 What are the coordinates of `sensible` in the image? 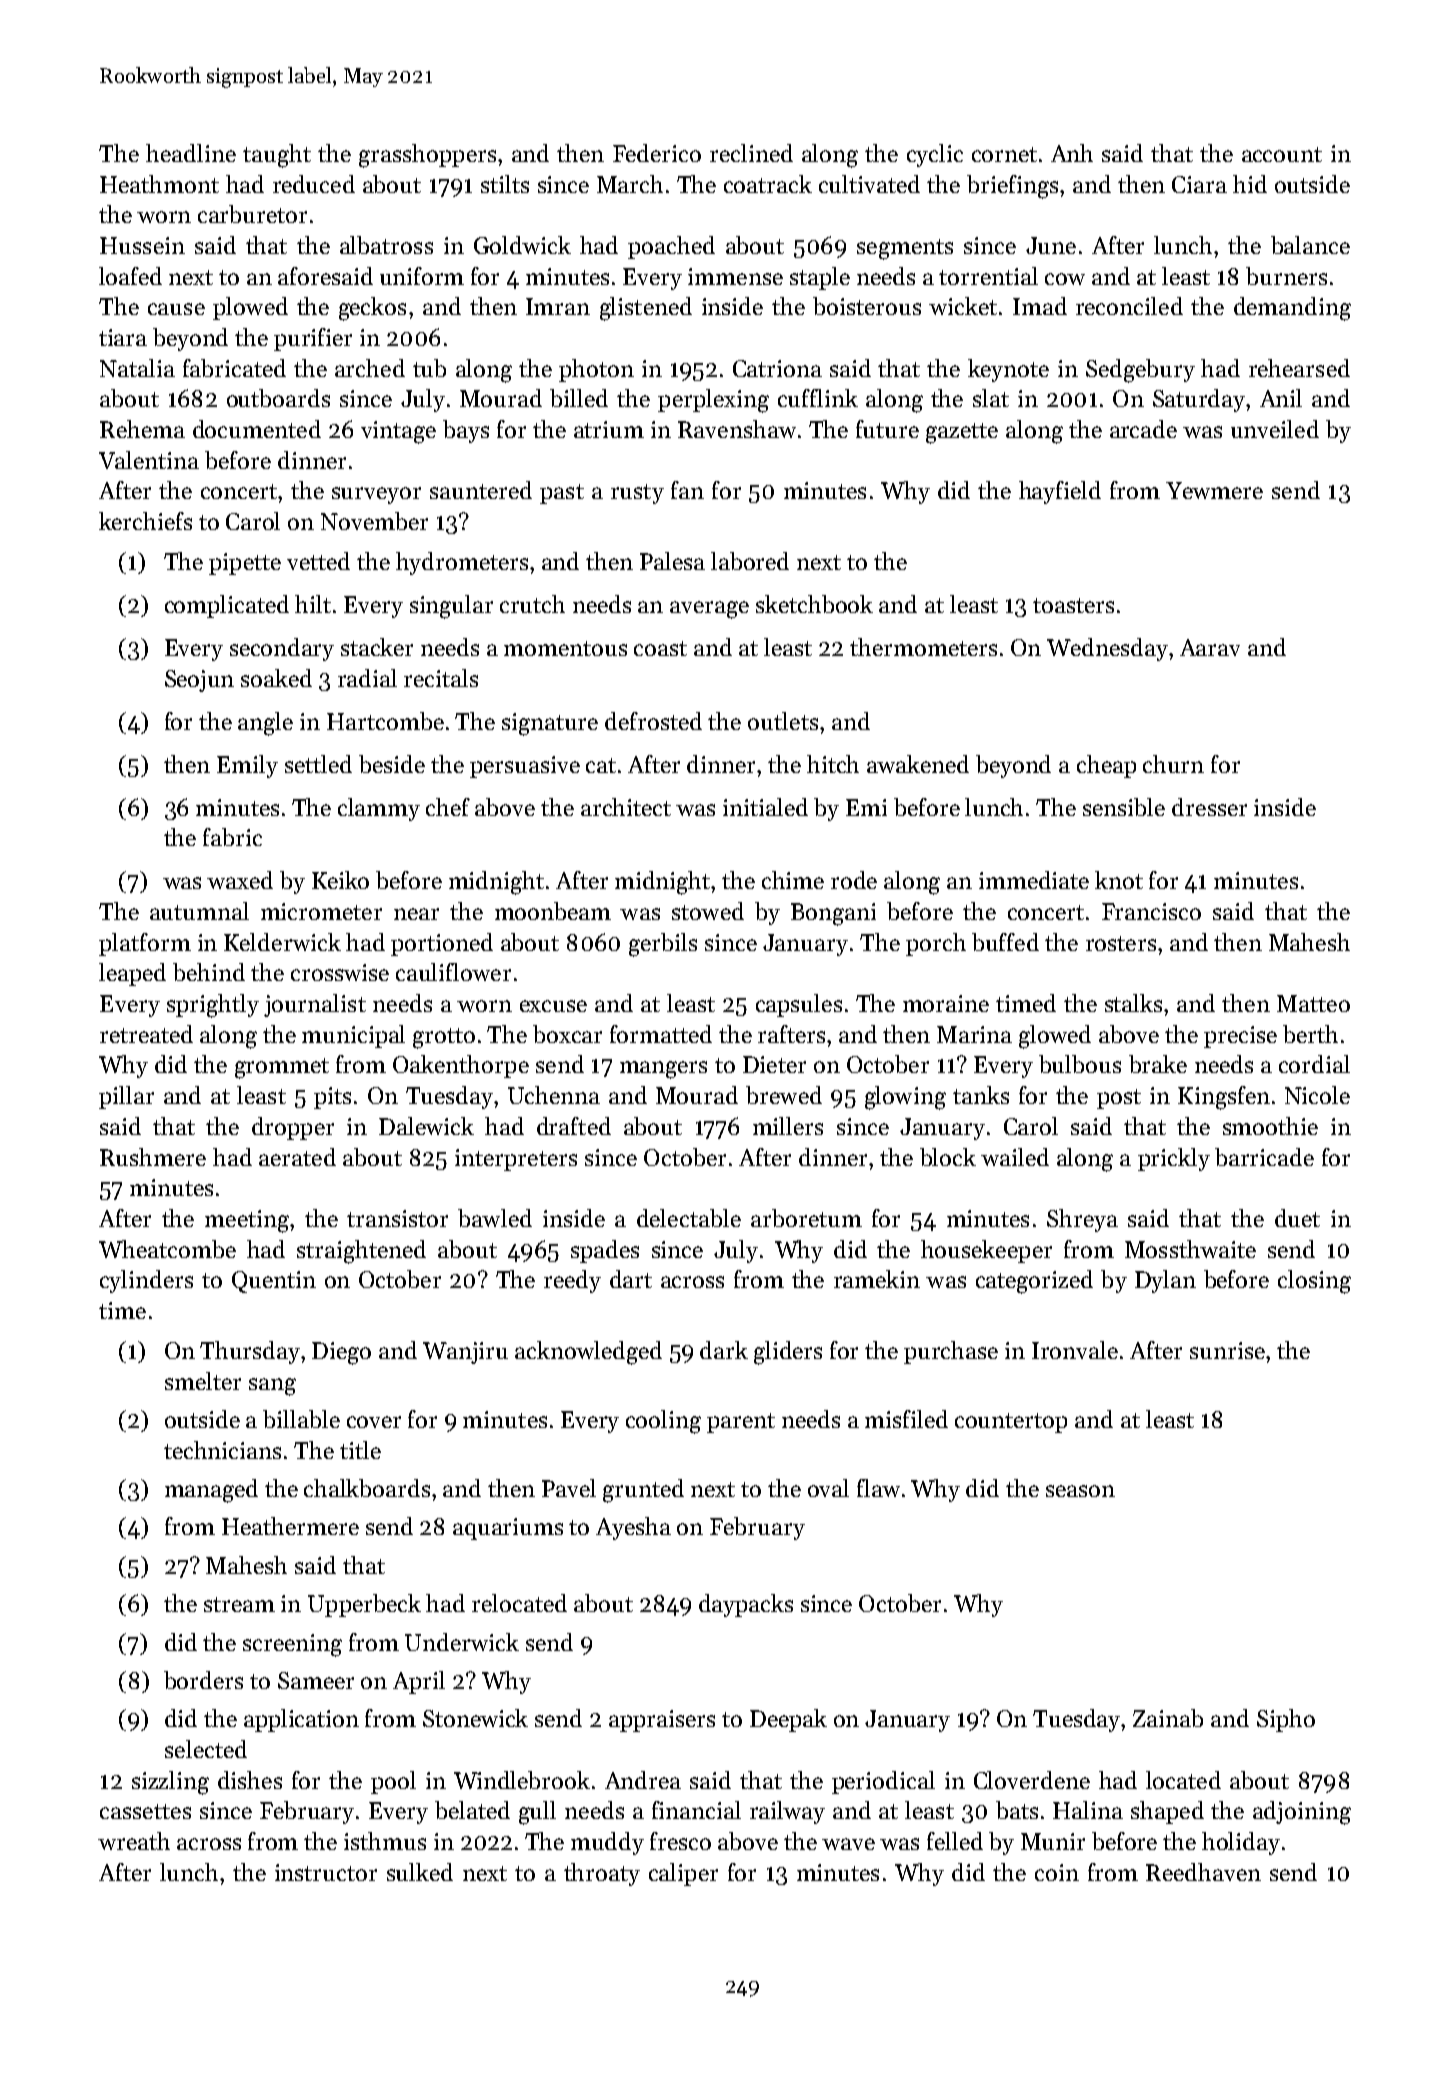 It's located at (1124, 807).
